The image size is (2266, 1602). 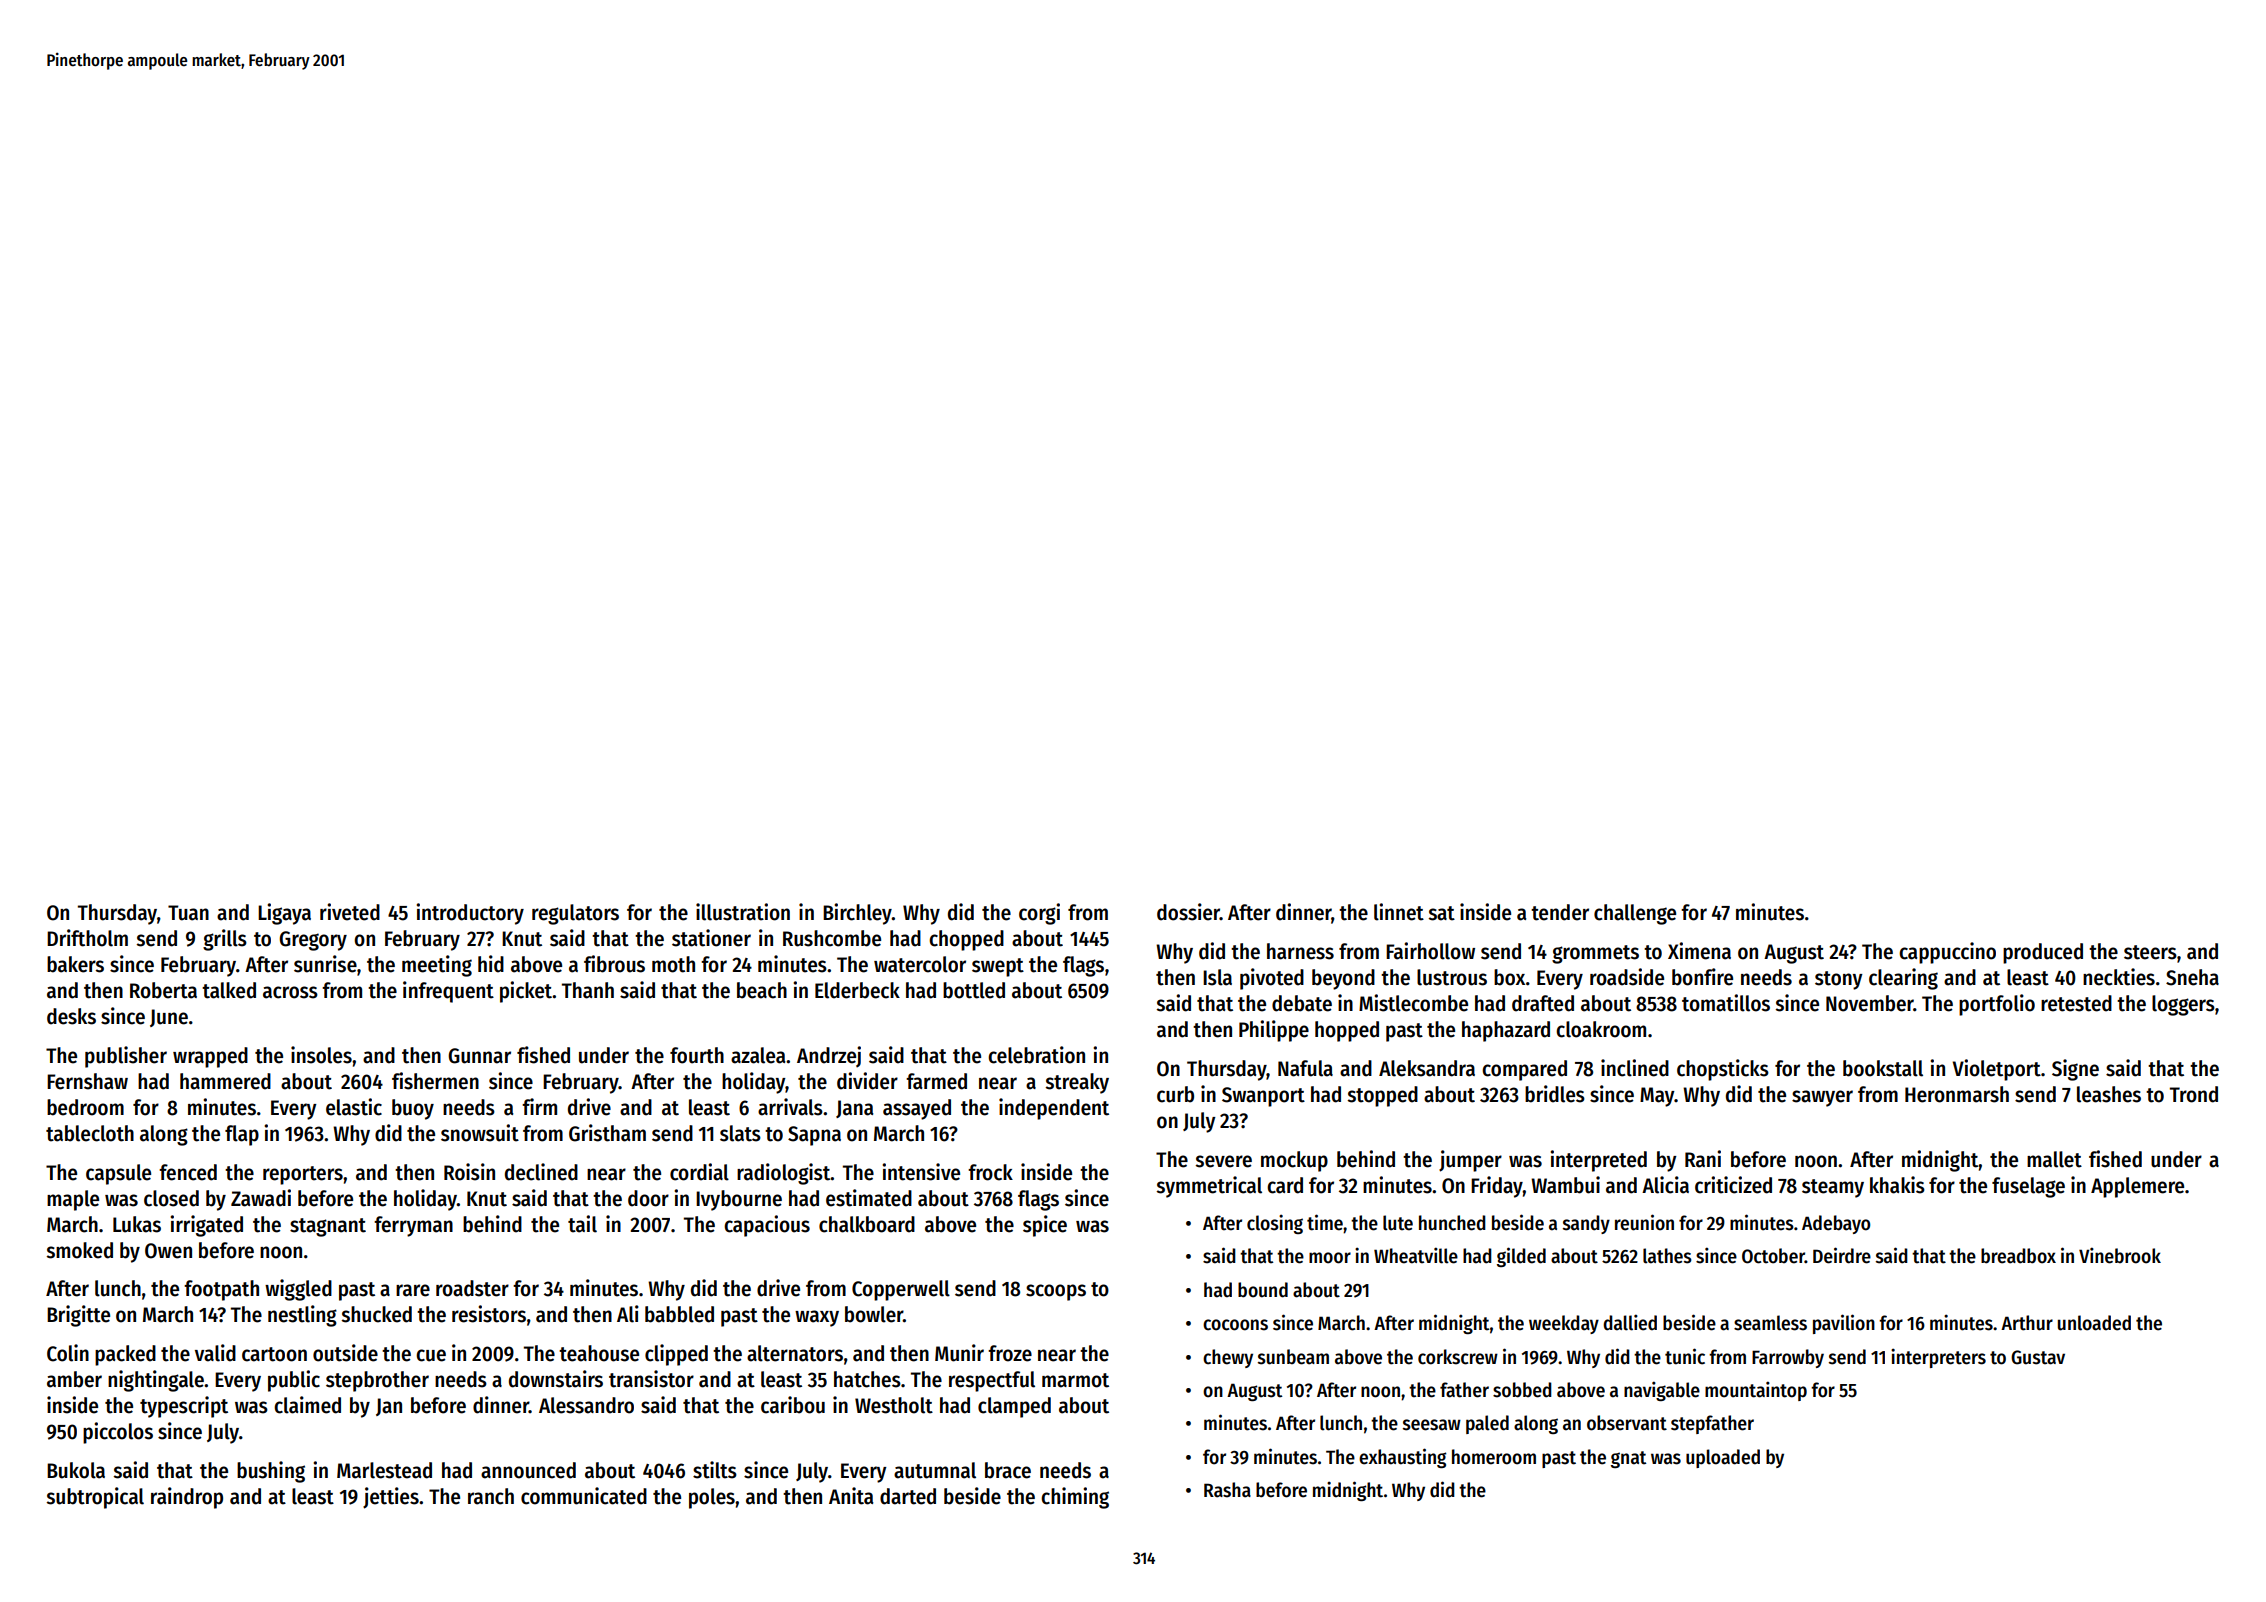 I want to click on streaky, so click(x=1077, y=1083).
